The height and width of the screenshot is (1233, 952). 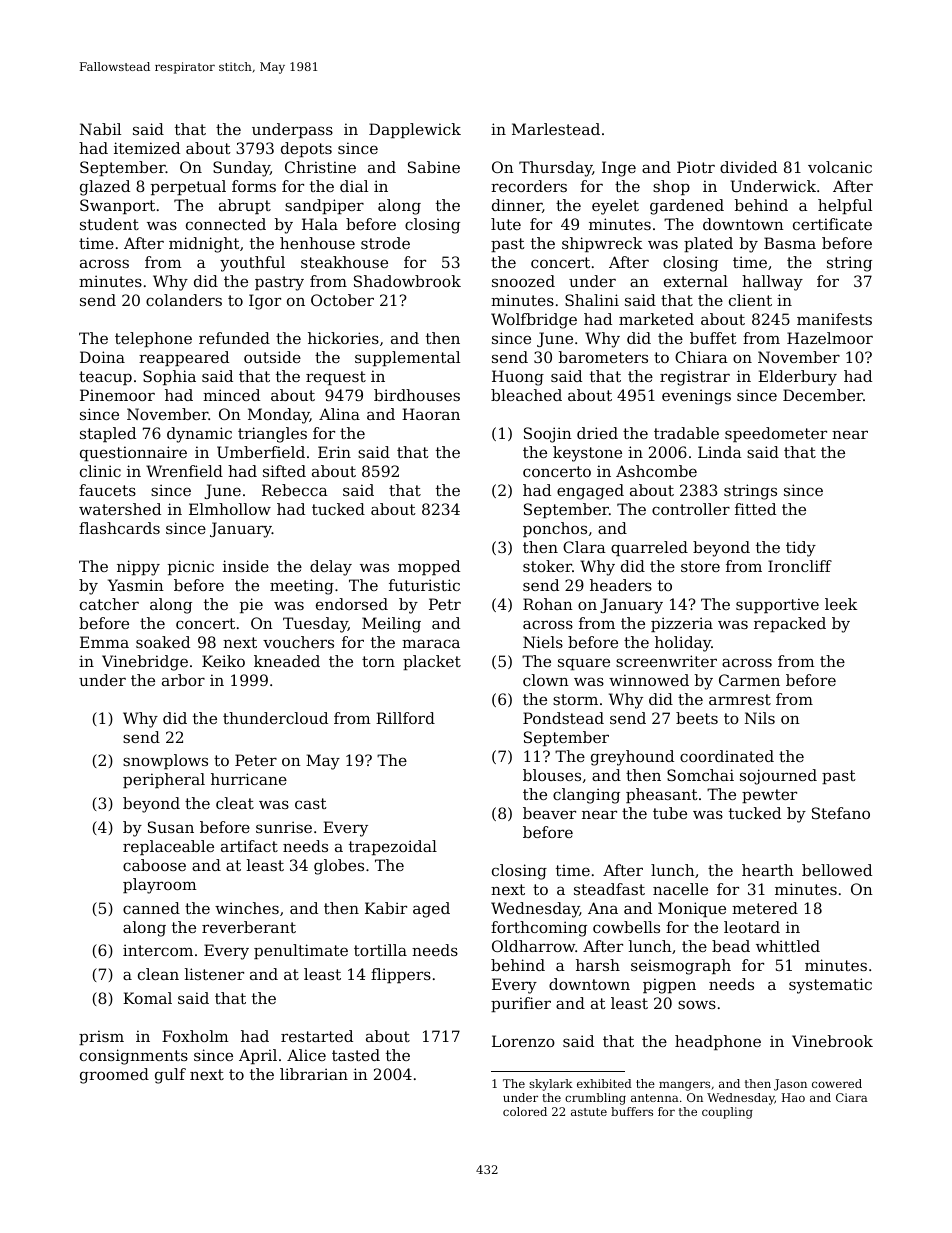 What do you see at coordinates (755, 509) in the screenshot?
I see `fitted` at bounding box center [755, 509].
